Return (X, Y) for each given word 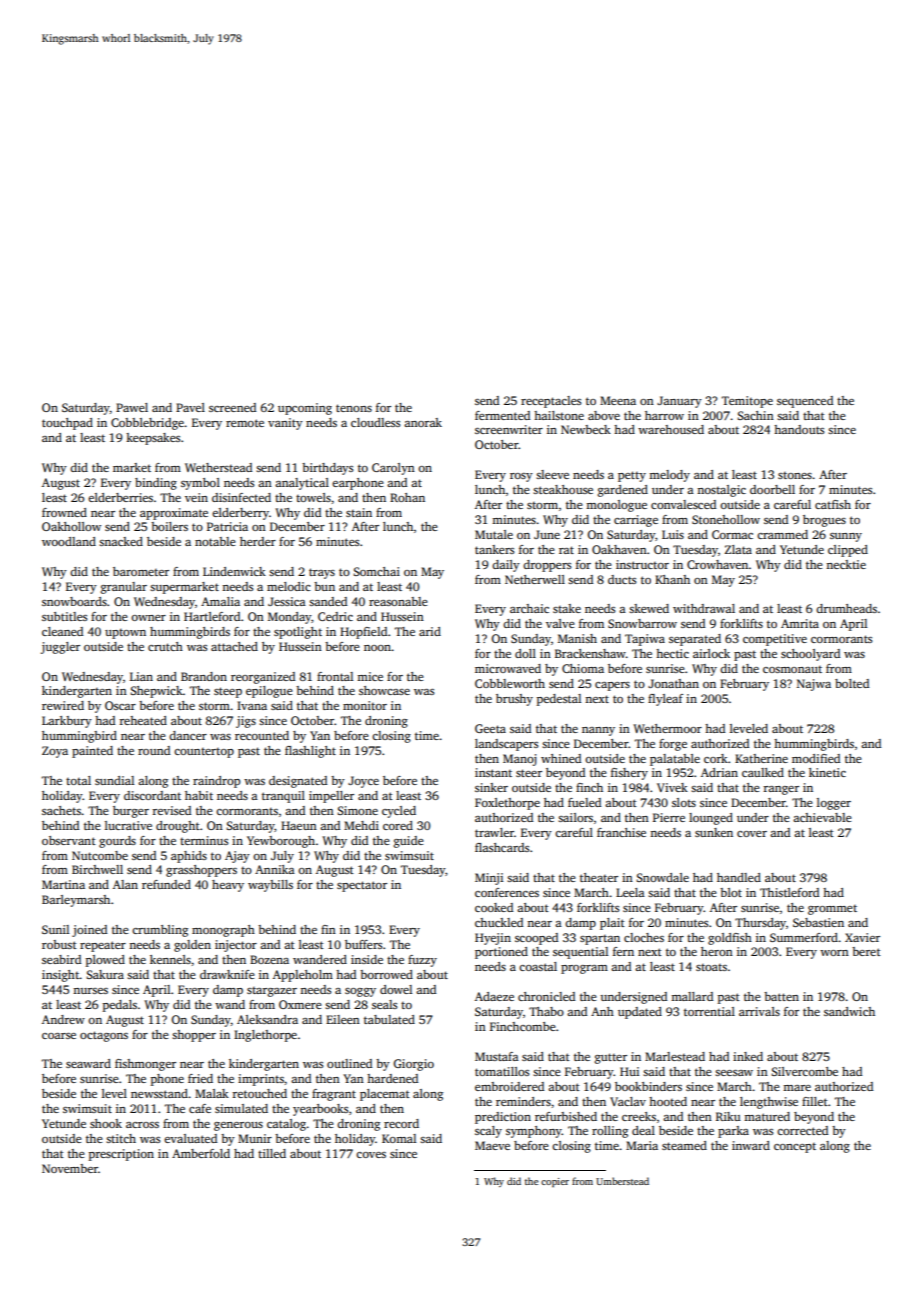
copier (555, 1182)
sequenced (805, 402)
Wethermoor (667, 728)
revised (171, 810)
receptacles (551, 402)
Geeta (490, 728)
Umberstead (622, 1181)
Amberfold (201, 1153)
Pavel (190, 407)
